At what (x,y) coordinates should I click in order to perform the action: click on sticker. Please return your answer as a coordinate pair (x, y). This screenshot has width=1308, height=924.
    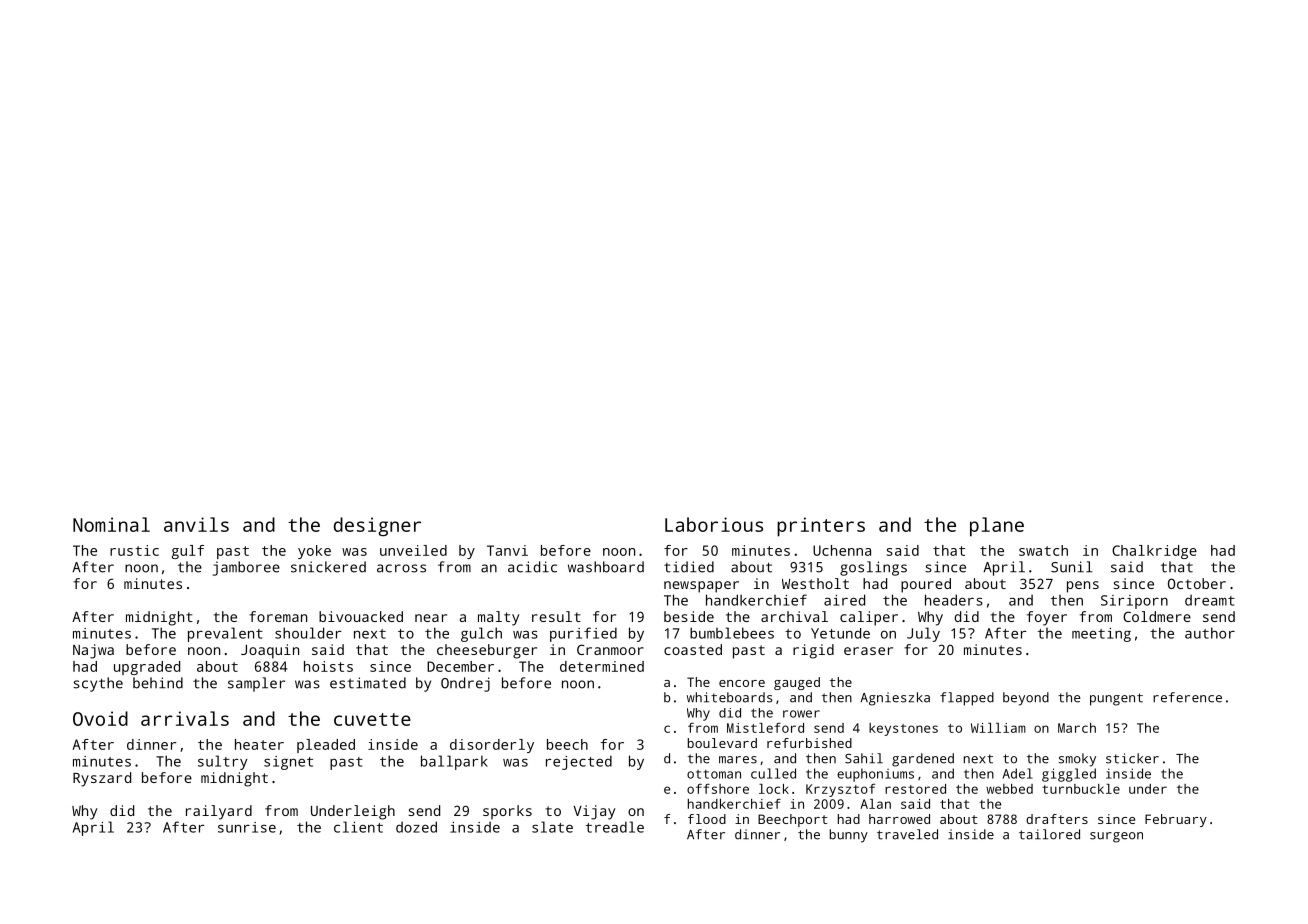
    Looking at the image, I should click on (1132, 758).
